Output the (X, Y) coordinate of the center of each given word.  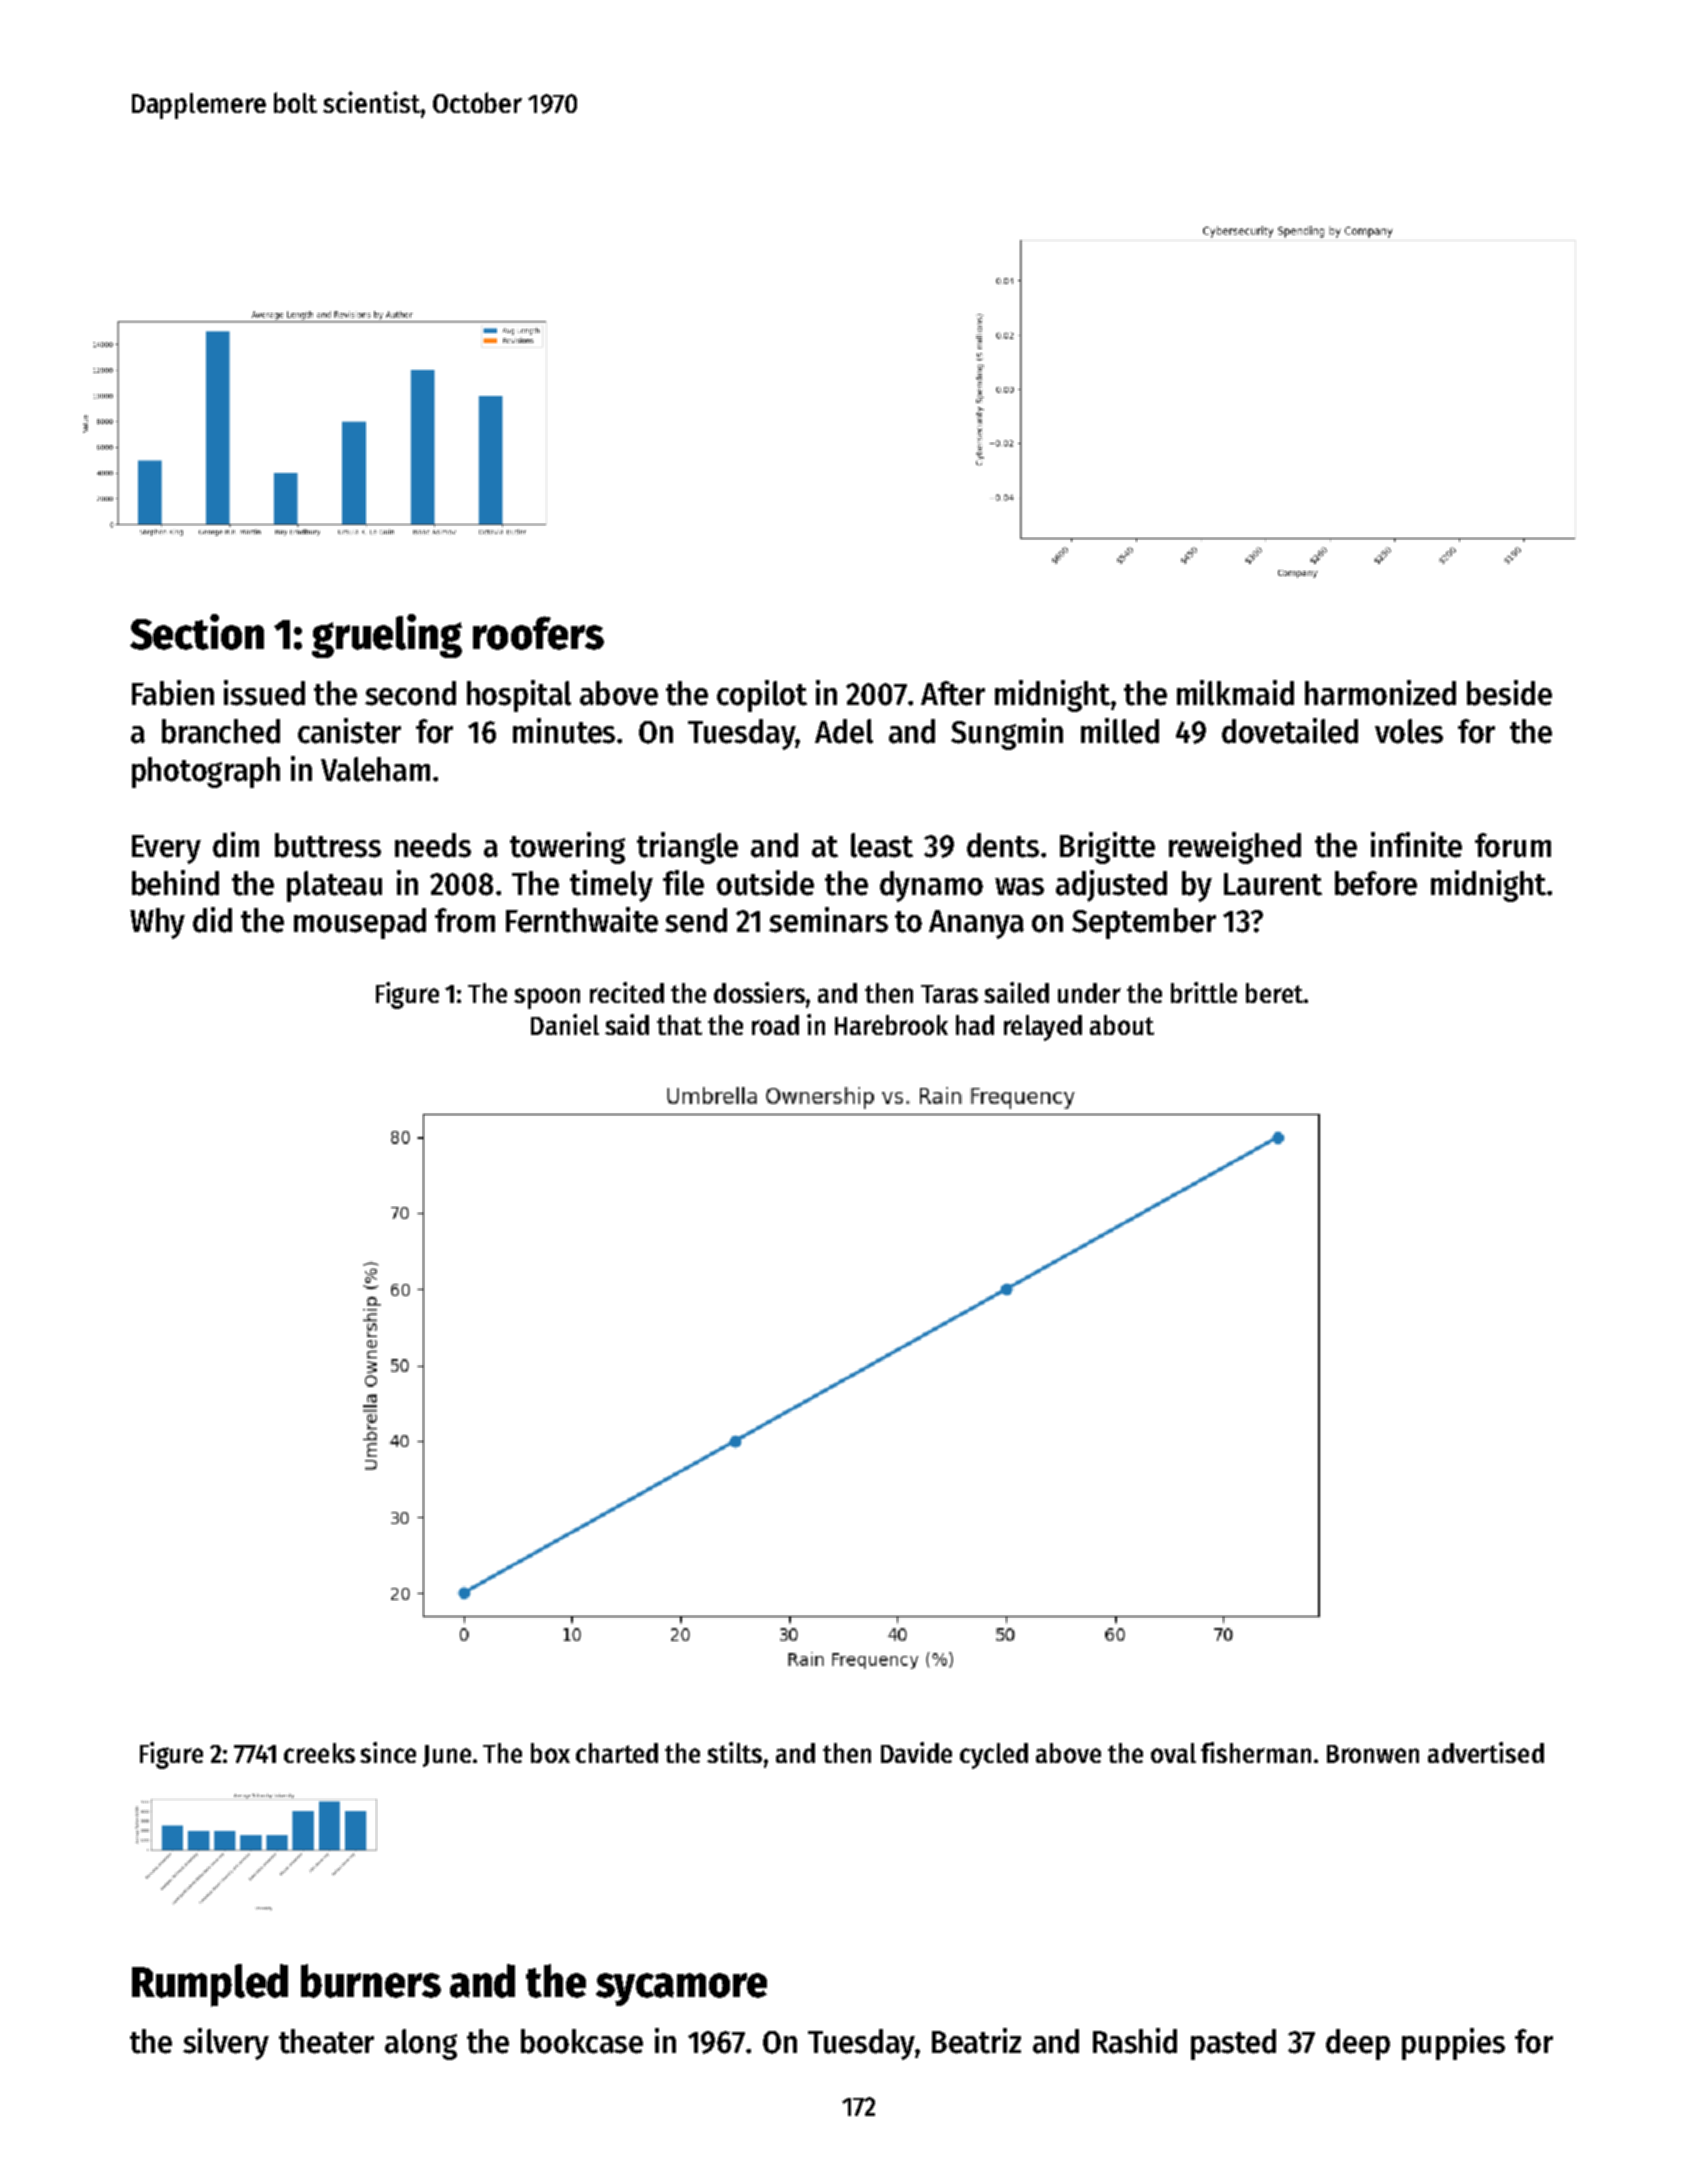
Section (197, 632)
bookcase (582, 2041)
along (421, 2044)
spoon (547, 998)
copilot (762, 696)
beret (1274, 993)
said (627, 1024)
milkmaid (1235, 693)
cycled (994, 1756)
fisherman (1256, 1752)
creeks (319, 1753)
